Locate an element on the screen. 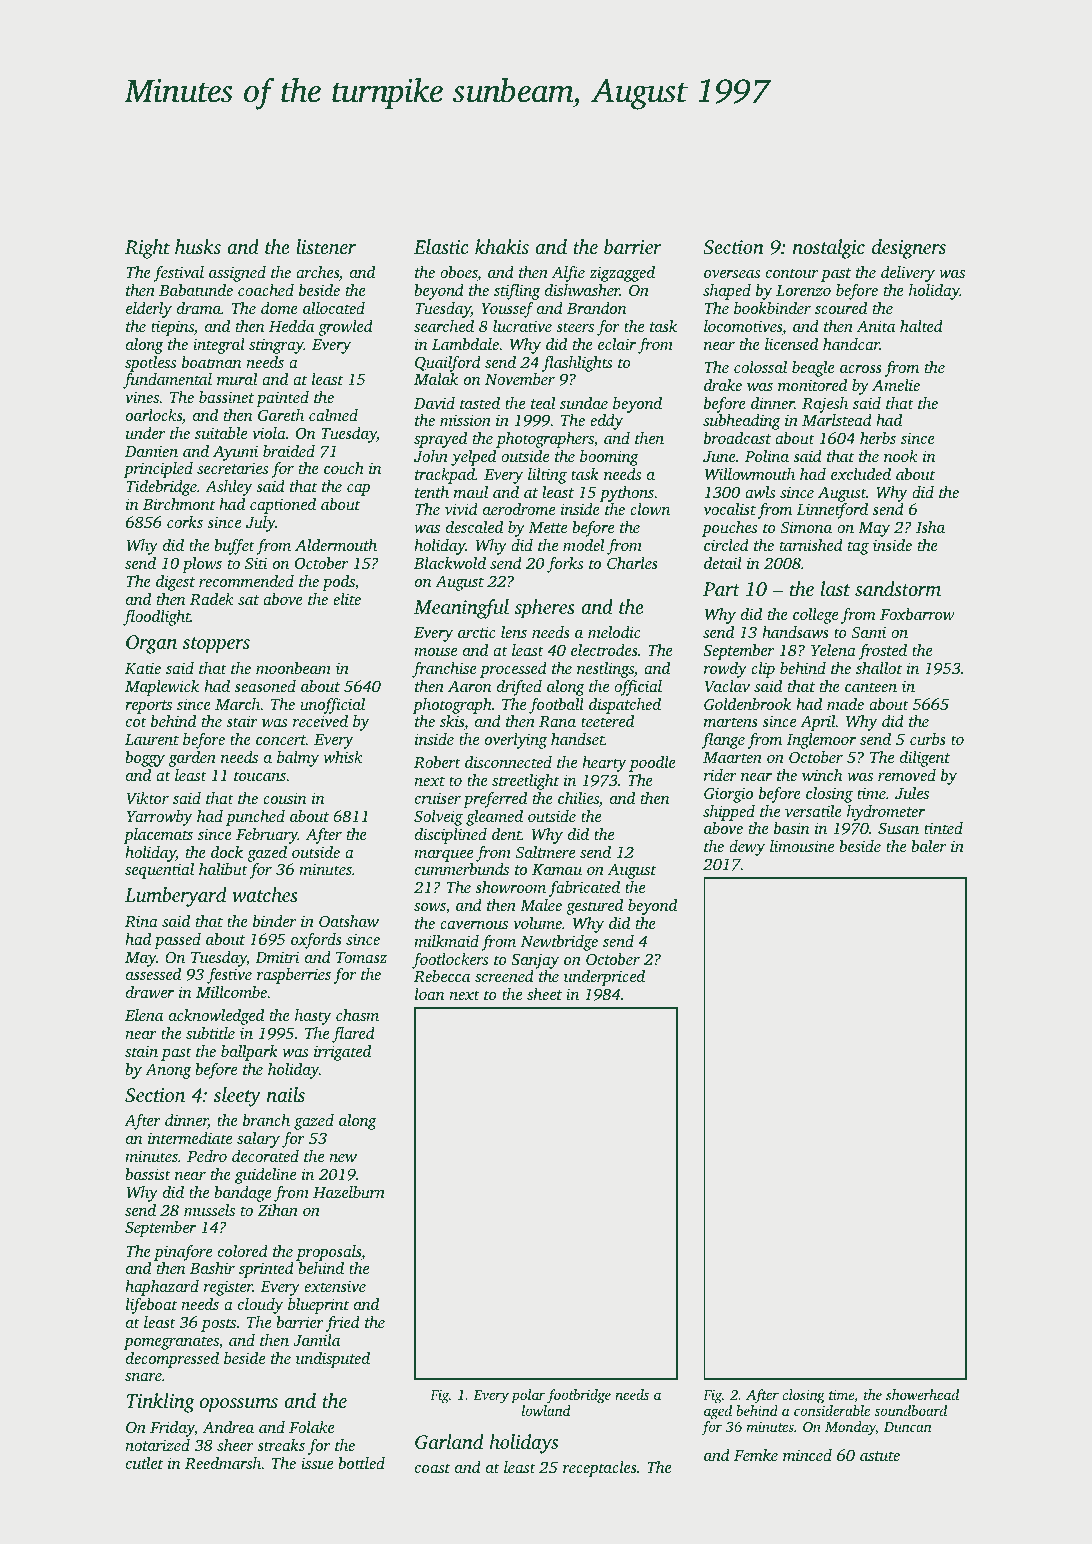 This screenshot has height=1544, width=1092. Amelie is located at coordinates (896, 385).
